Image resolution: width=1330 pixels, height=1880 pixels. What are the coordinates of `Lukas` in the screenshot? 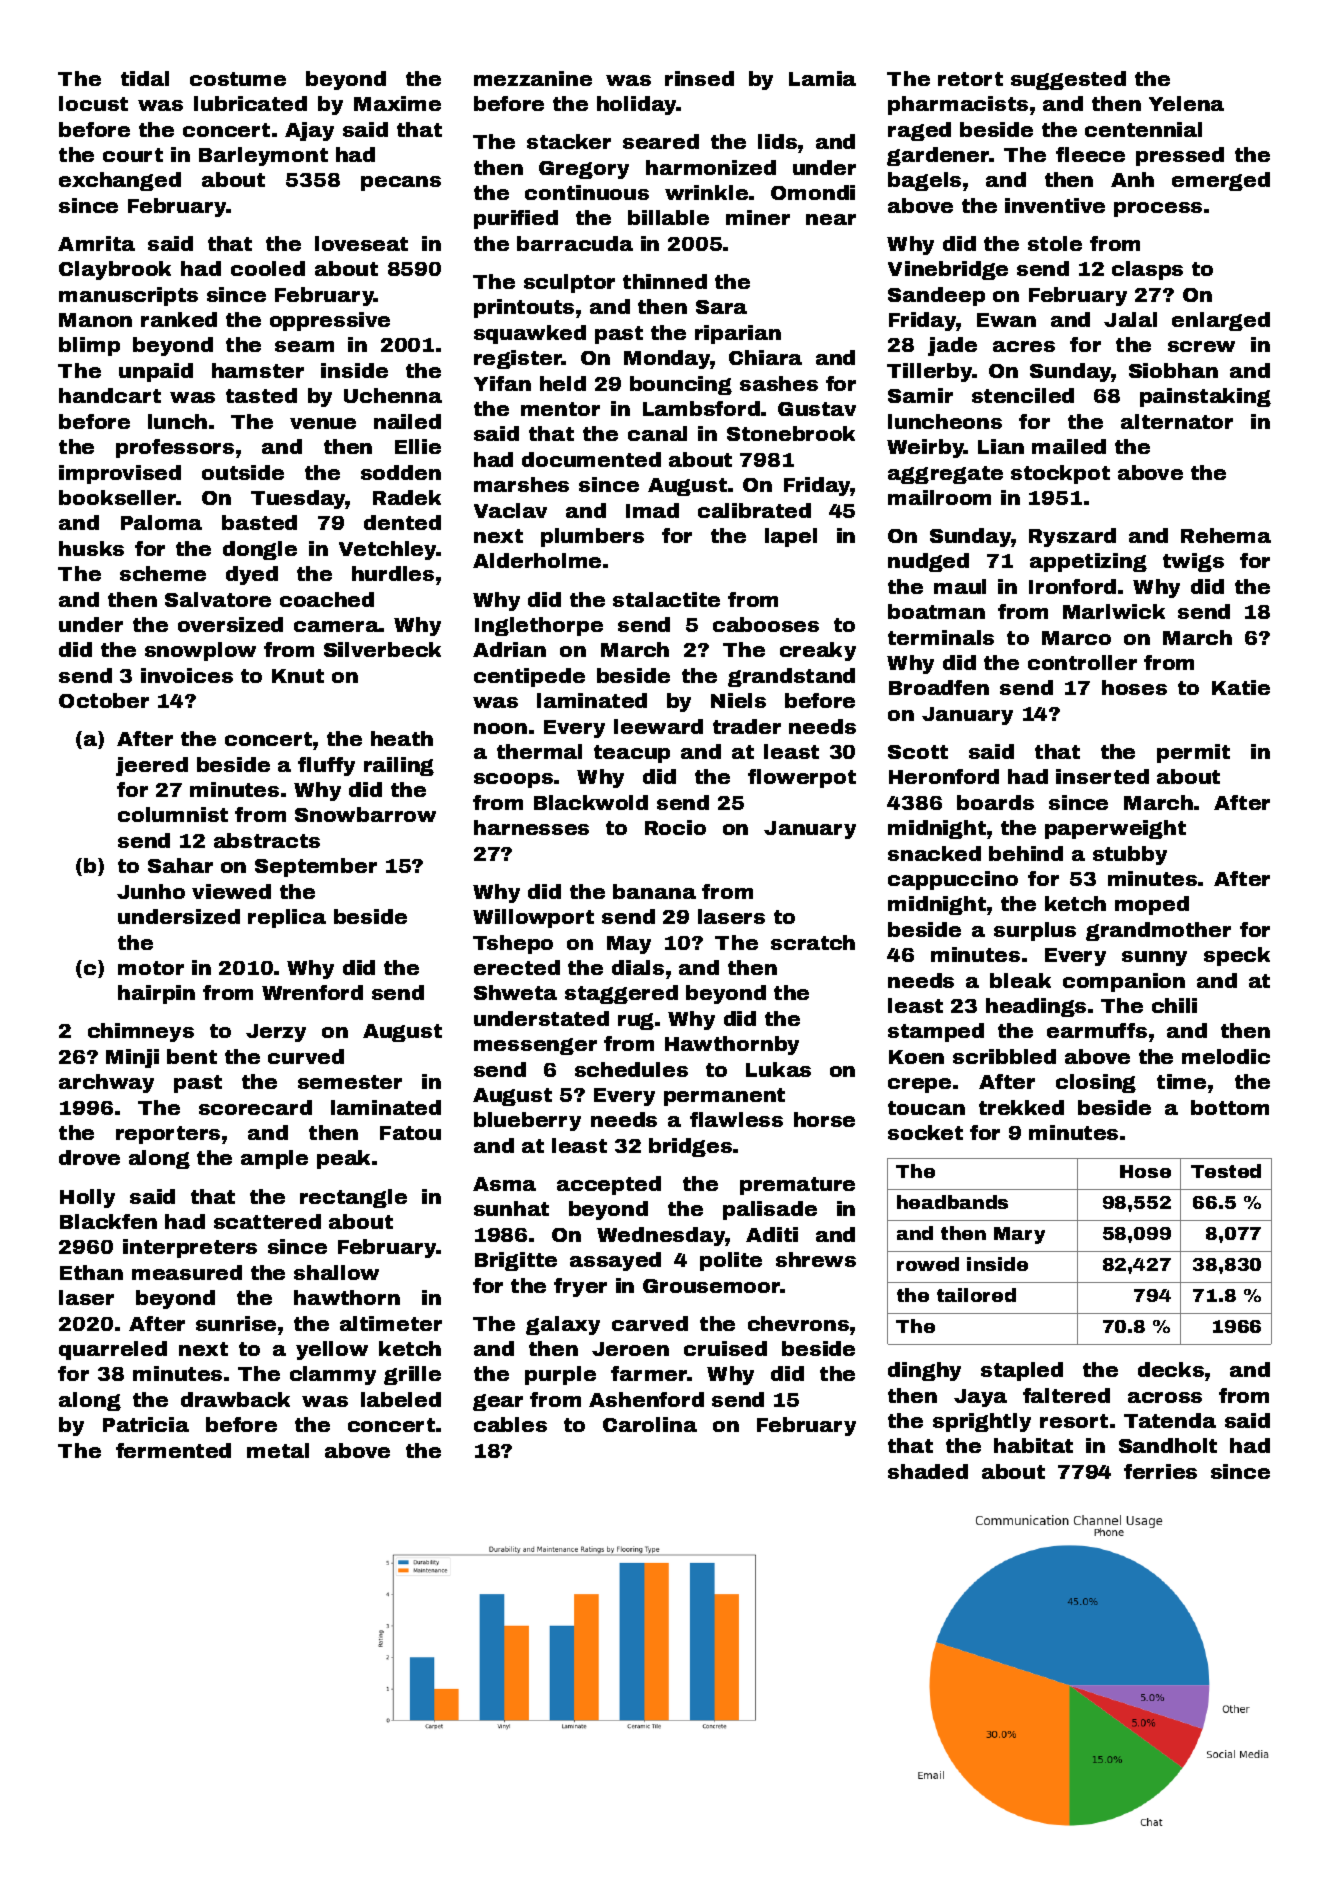 It's located at (778, 1069).
